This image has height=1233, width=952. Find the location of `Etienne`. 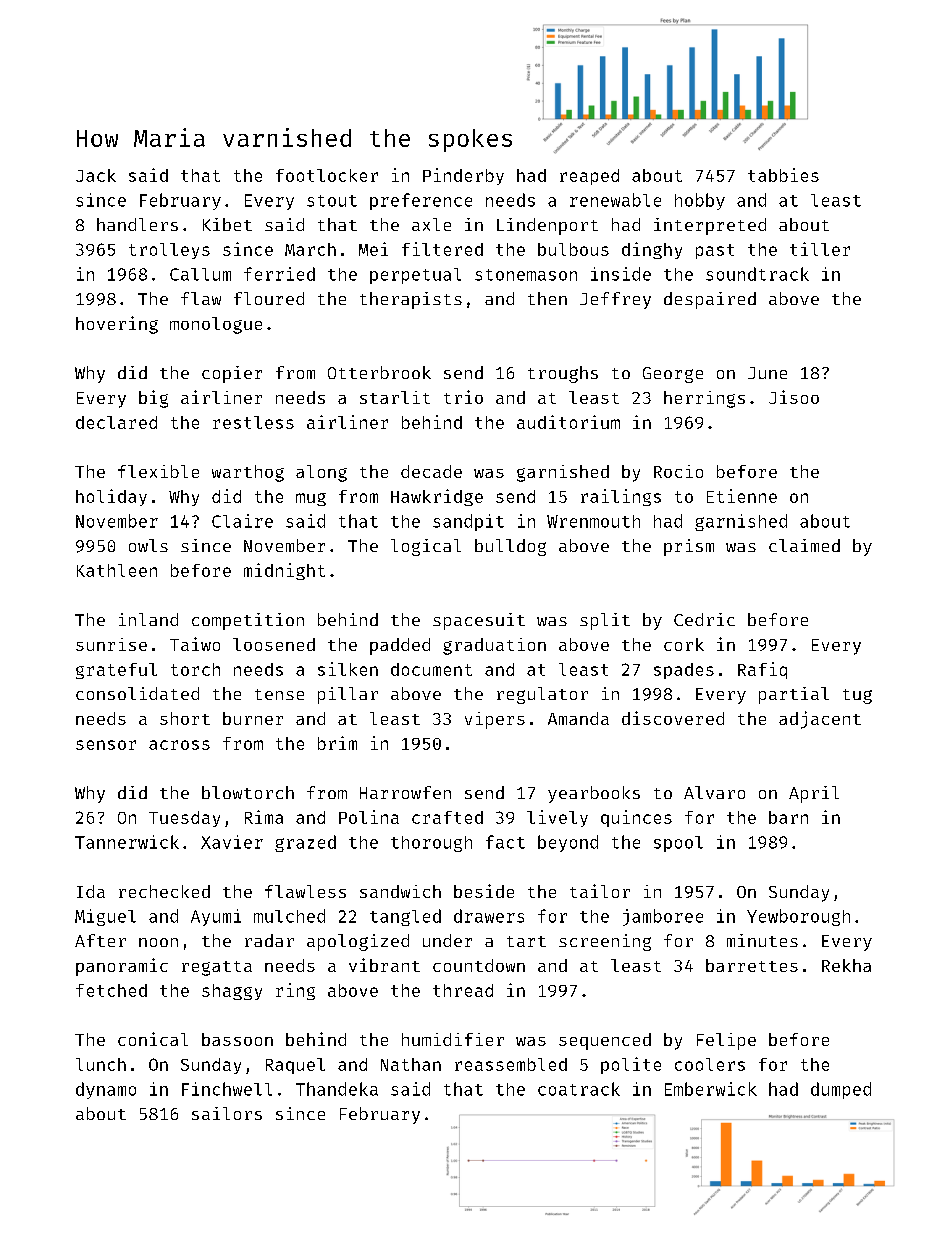

Etienne is located at coordinates (742, 496).
